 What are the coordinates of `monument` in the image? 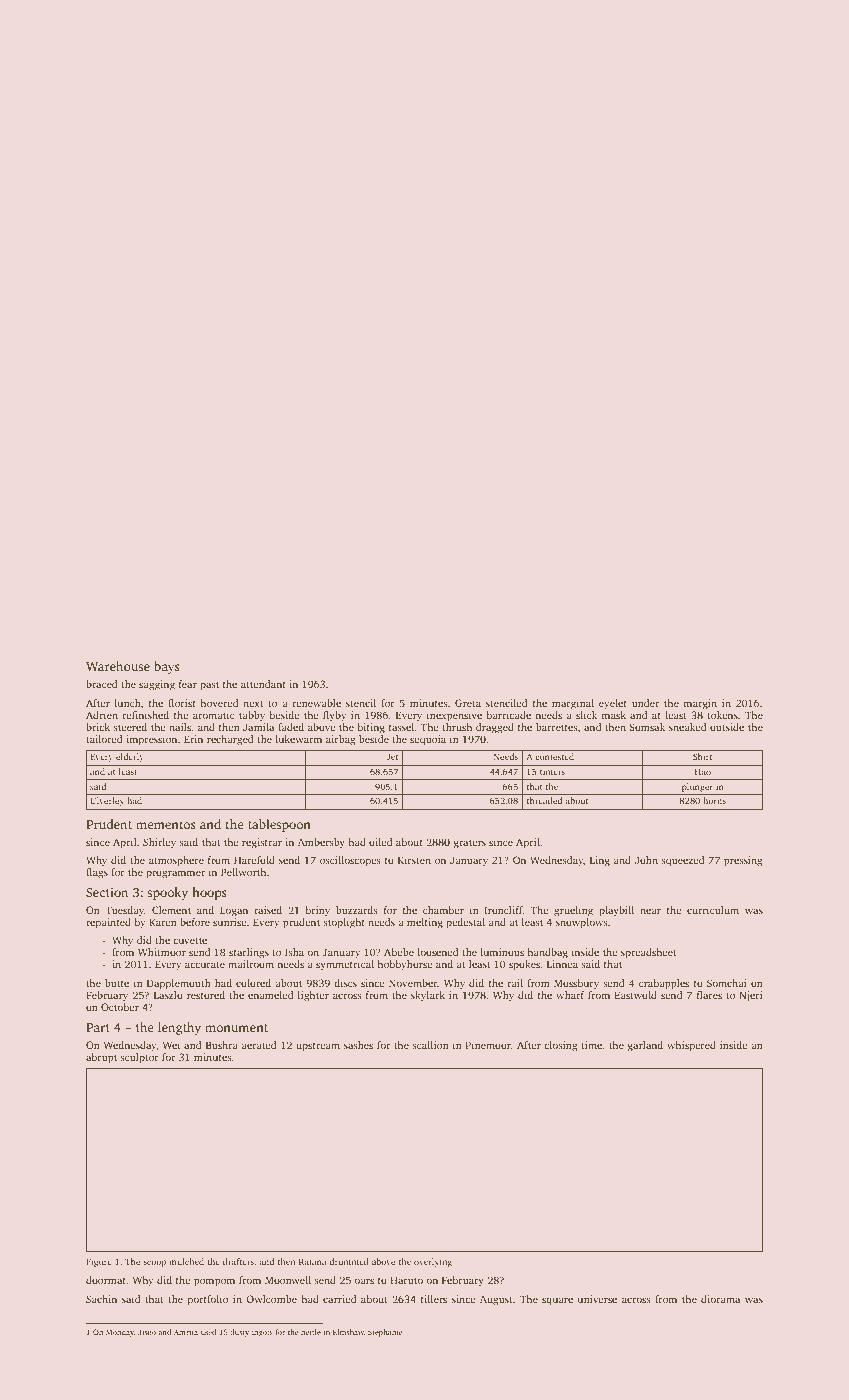 It's located at (236, 1028).
